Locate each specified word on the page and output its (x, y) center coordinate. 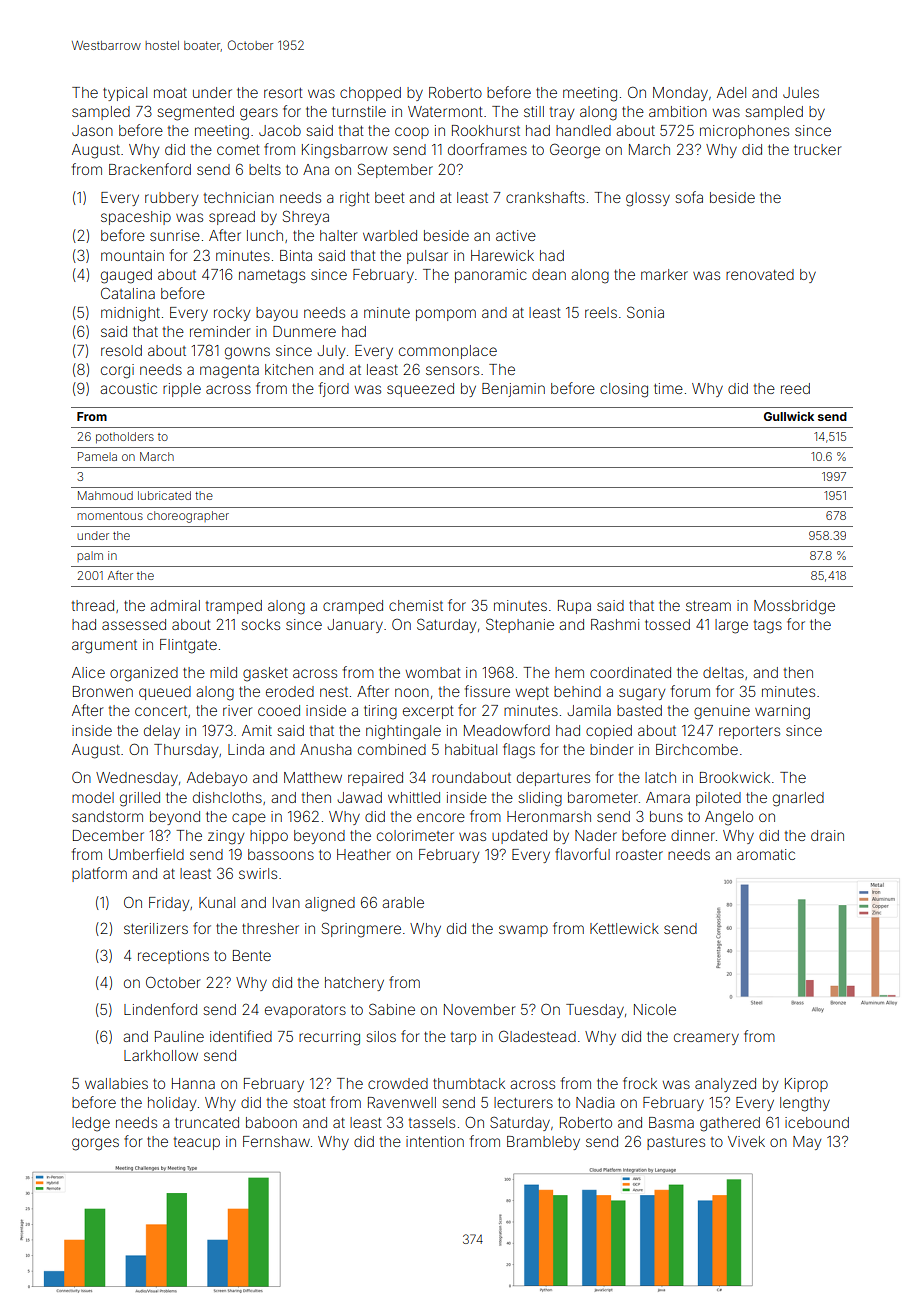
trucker (817, 149)
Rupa (574, 607)
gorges (95, 1144)
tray (562, 113)
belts (265, 169)
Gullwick (789, 416)
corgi (117, 371)
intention (435, 1141)
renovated (760, 274)
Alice (88, 672)
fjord (334, 389)
